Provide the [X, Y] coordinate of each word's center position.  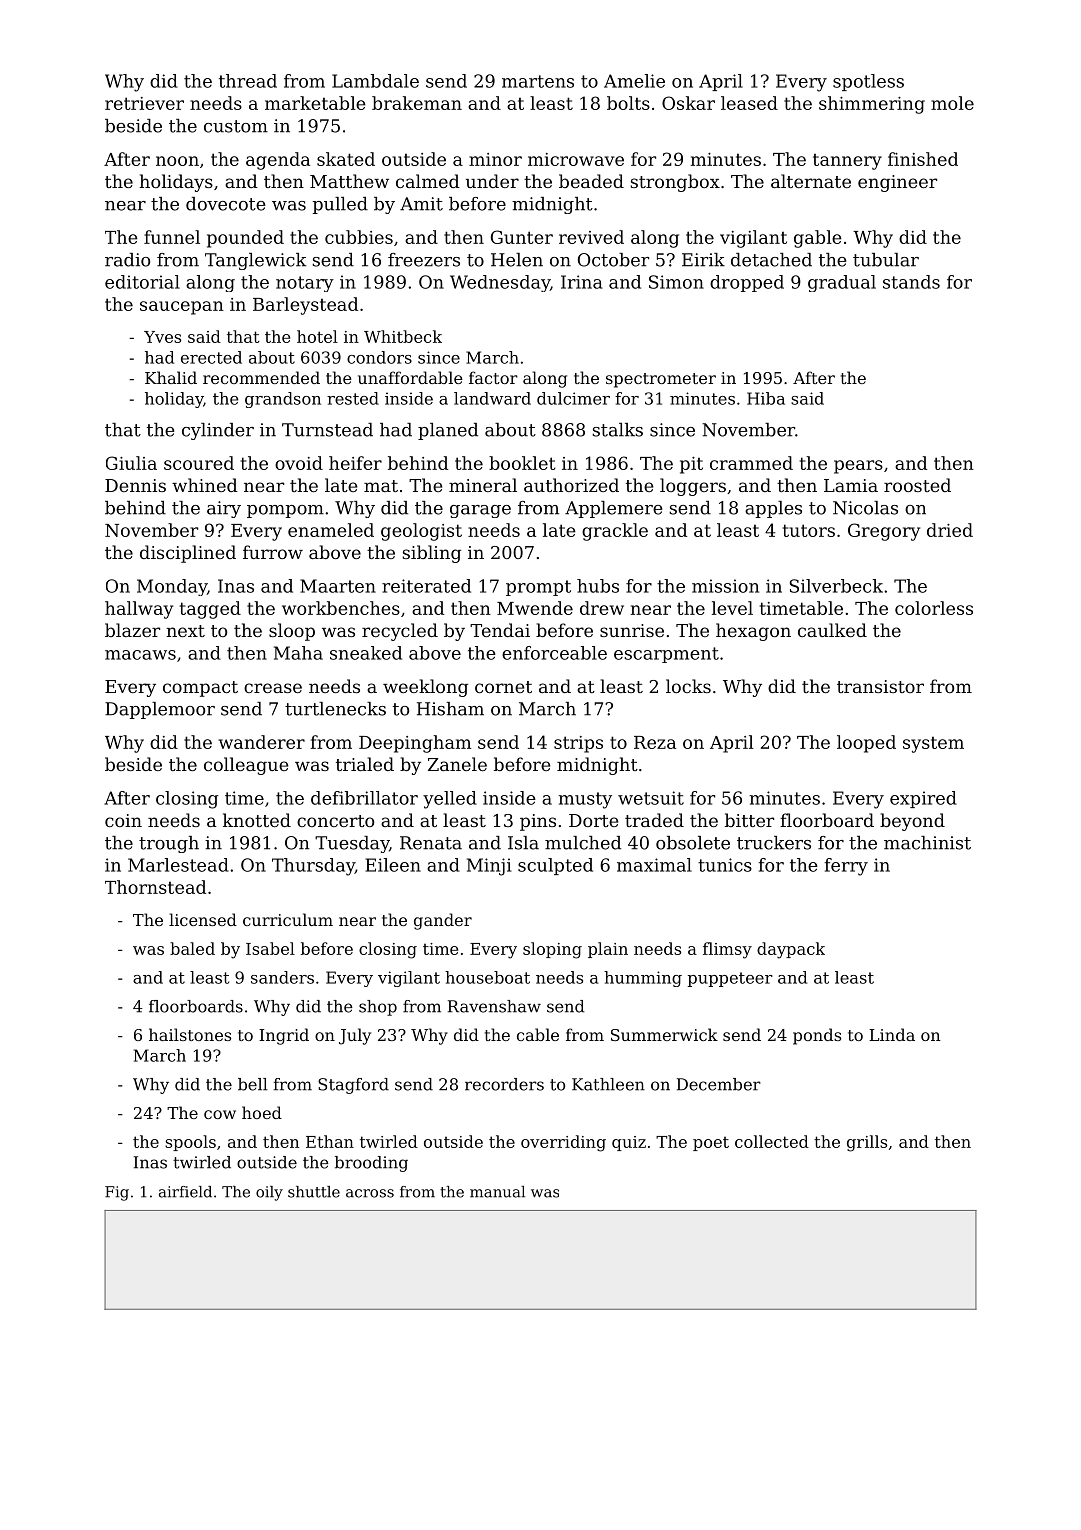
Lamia [851, 485]
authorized [571, 485]
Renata [431, 843]
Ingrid [284, 1036]
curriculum [288, 919]
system [933, 744]
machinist [927, 843]
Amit [421, 204]
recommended [261, 377]
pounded [245, 239]
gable [818, 239]
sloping [552, 950]
